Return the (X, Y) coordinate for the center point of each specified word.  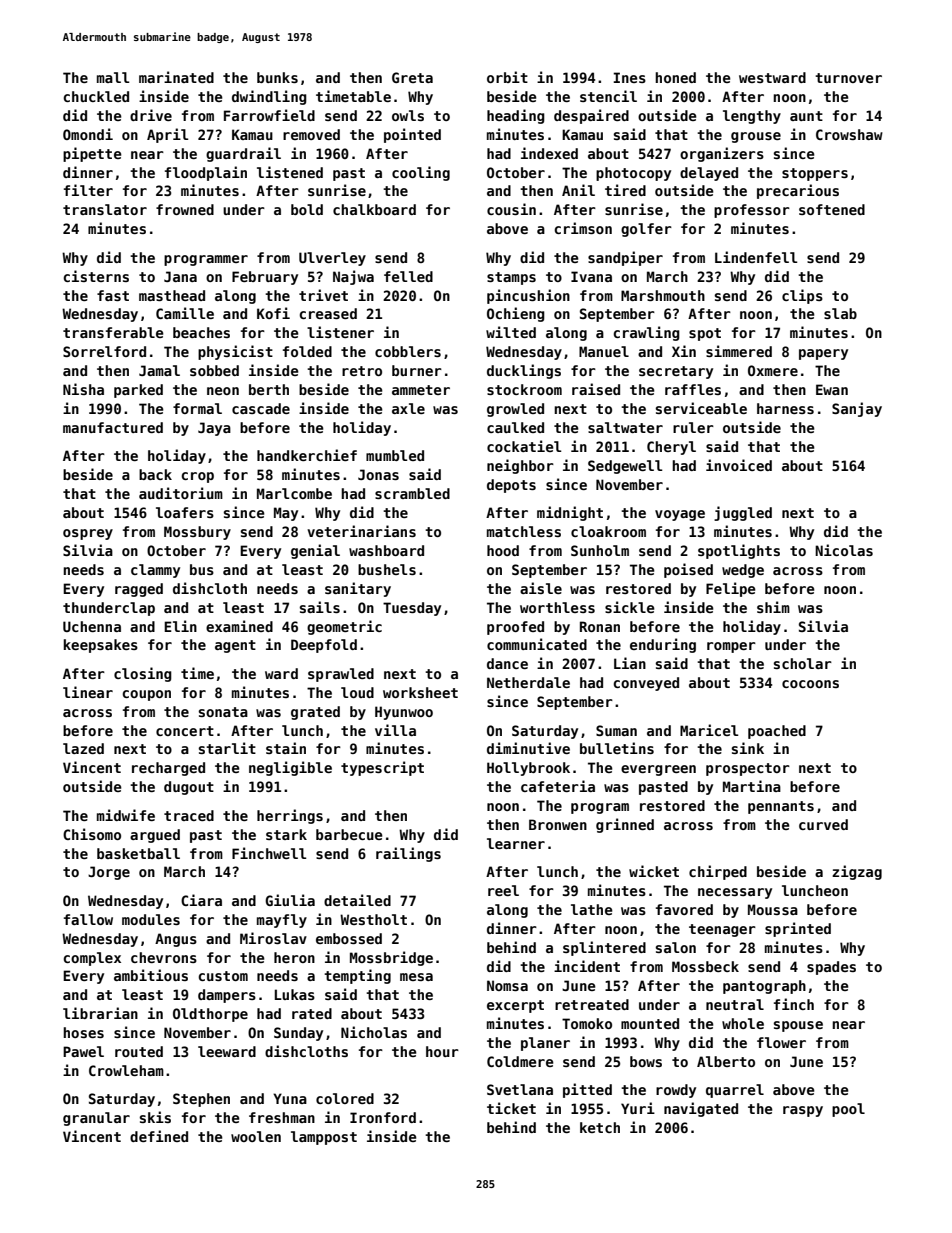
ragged (139, 590)
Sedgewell (625, 467)
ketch (600, 1127)
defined (159, 1136)
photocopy (633, 174)
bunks (277, 77)
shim (773, 607)
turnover (848, 78)
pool (848, 1110)
